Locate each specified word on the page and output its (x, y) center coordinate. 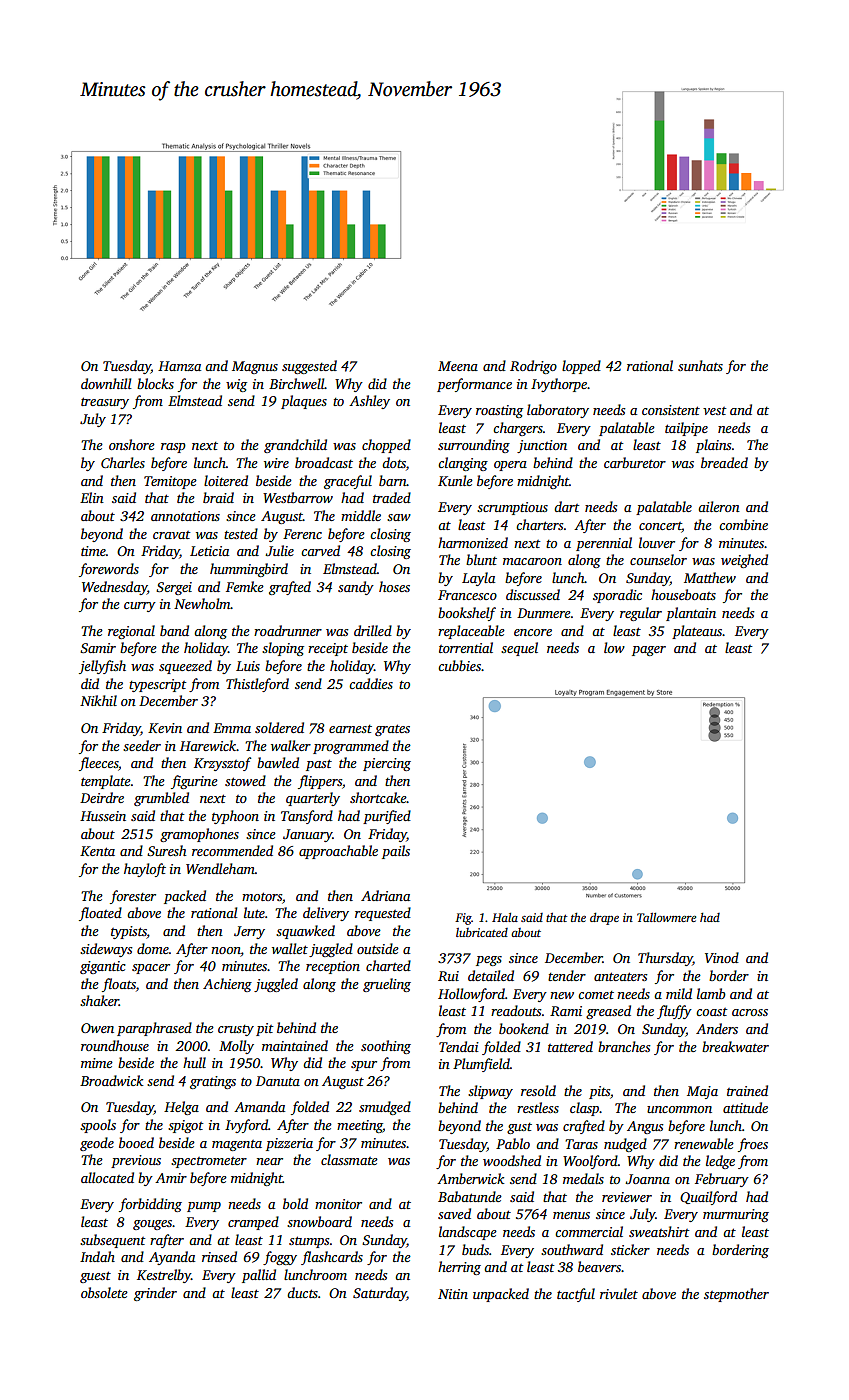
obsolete (104, 1292)
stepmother (736, 1295)
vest (714, 411)
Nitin (453, 1294)
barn (393, 480)
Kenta (97, 851)
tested (241, 533)
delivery (326, 914)
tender (567, 975)
